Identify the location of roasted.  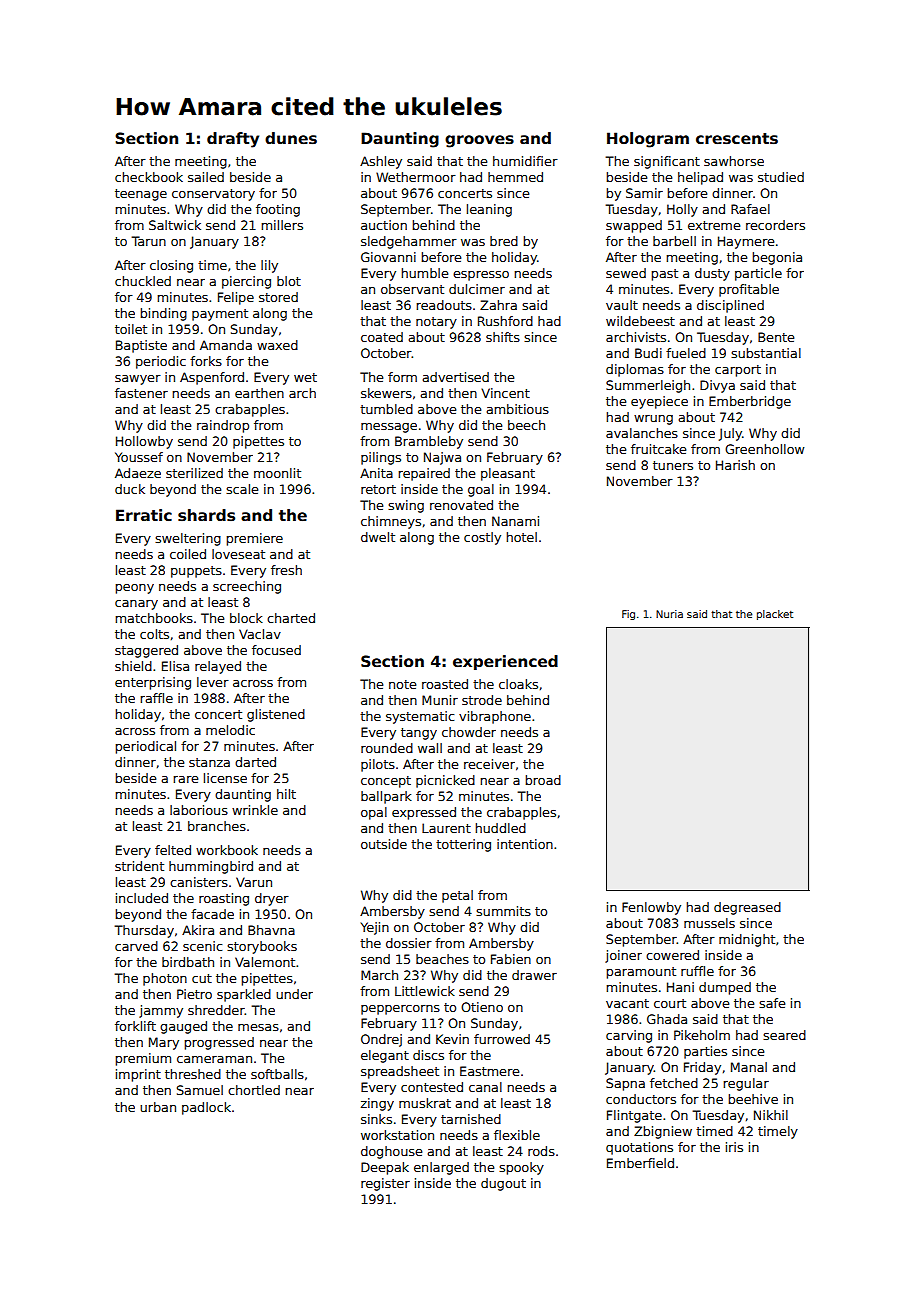
(445, 684).
